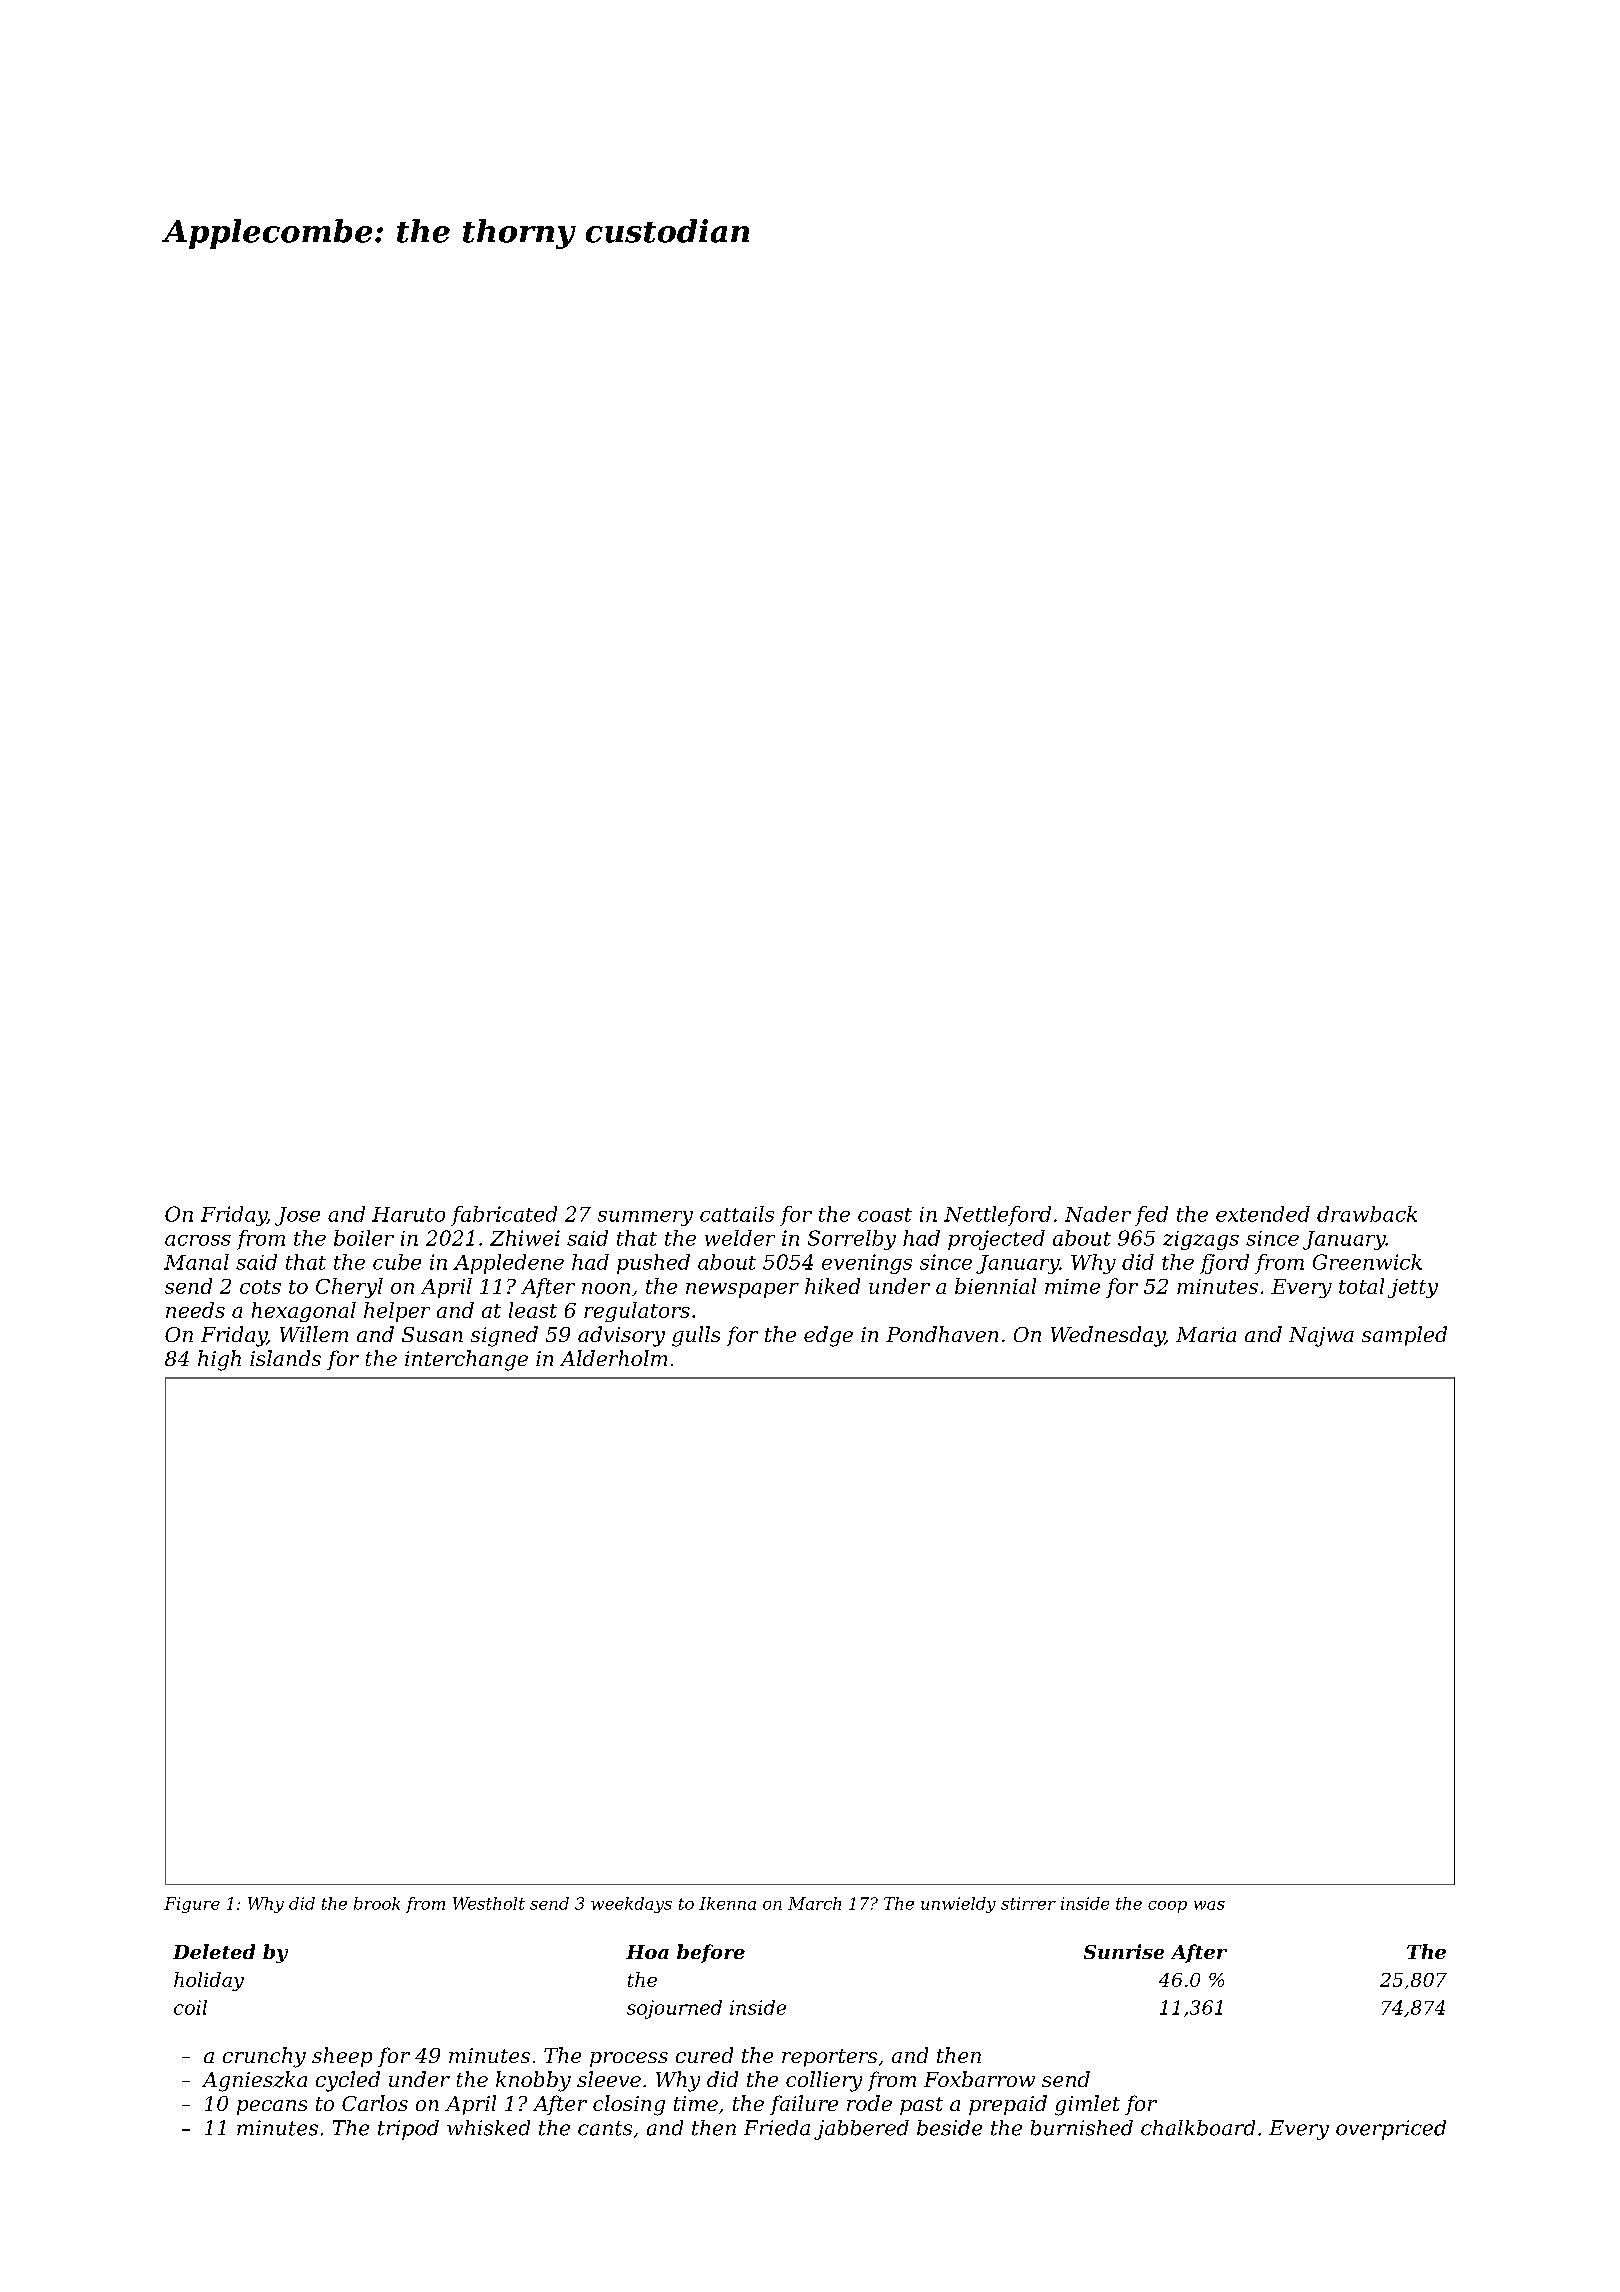 This document has height=2292, width=1620. I want to click on Jose, so click(297, 1216).
